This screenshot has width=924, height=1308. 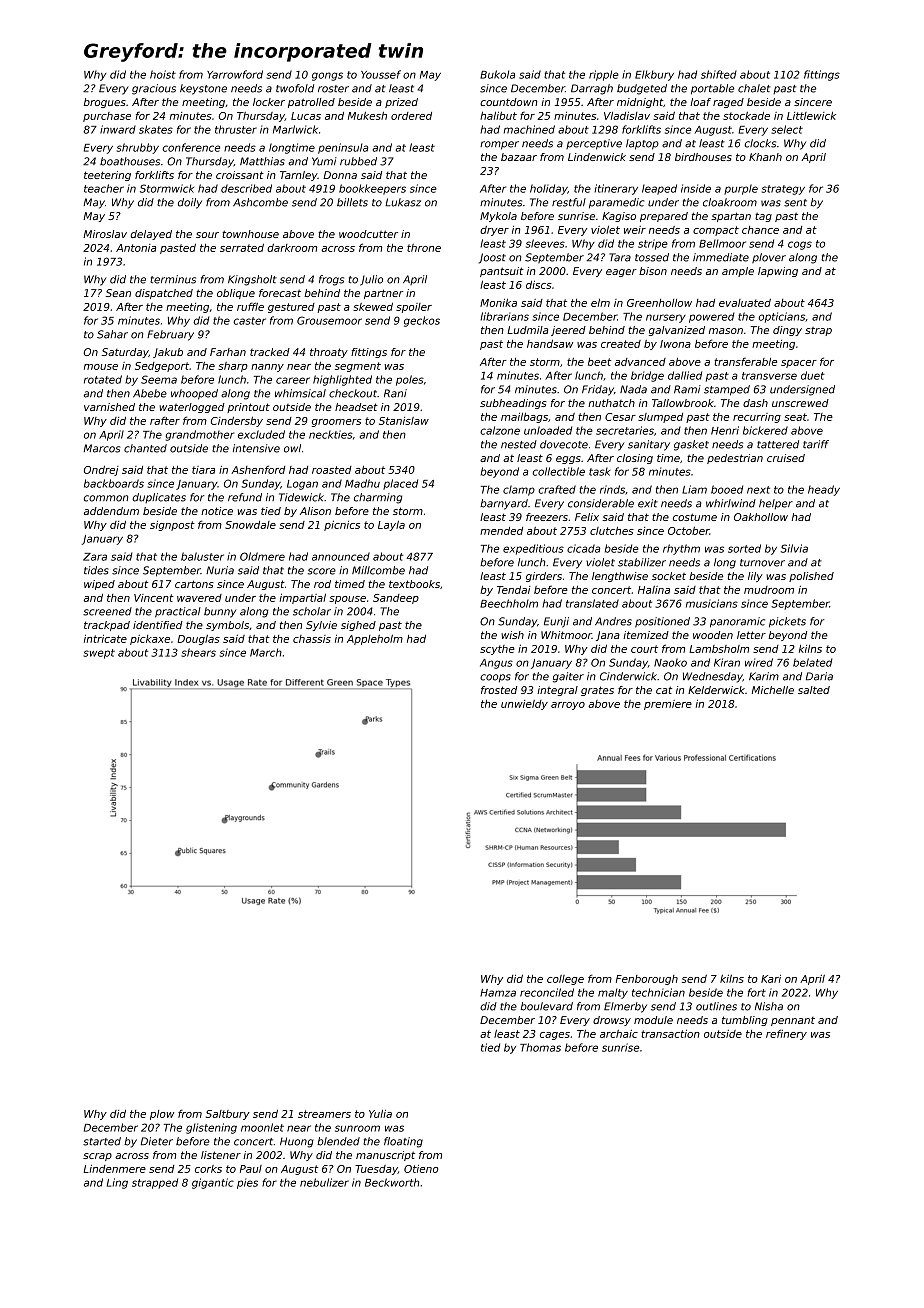 I want to click on gracious, so click(x=154, y=89).
